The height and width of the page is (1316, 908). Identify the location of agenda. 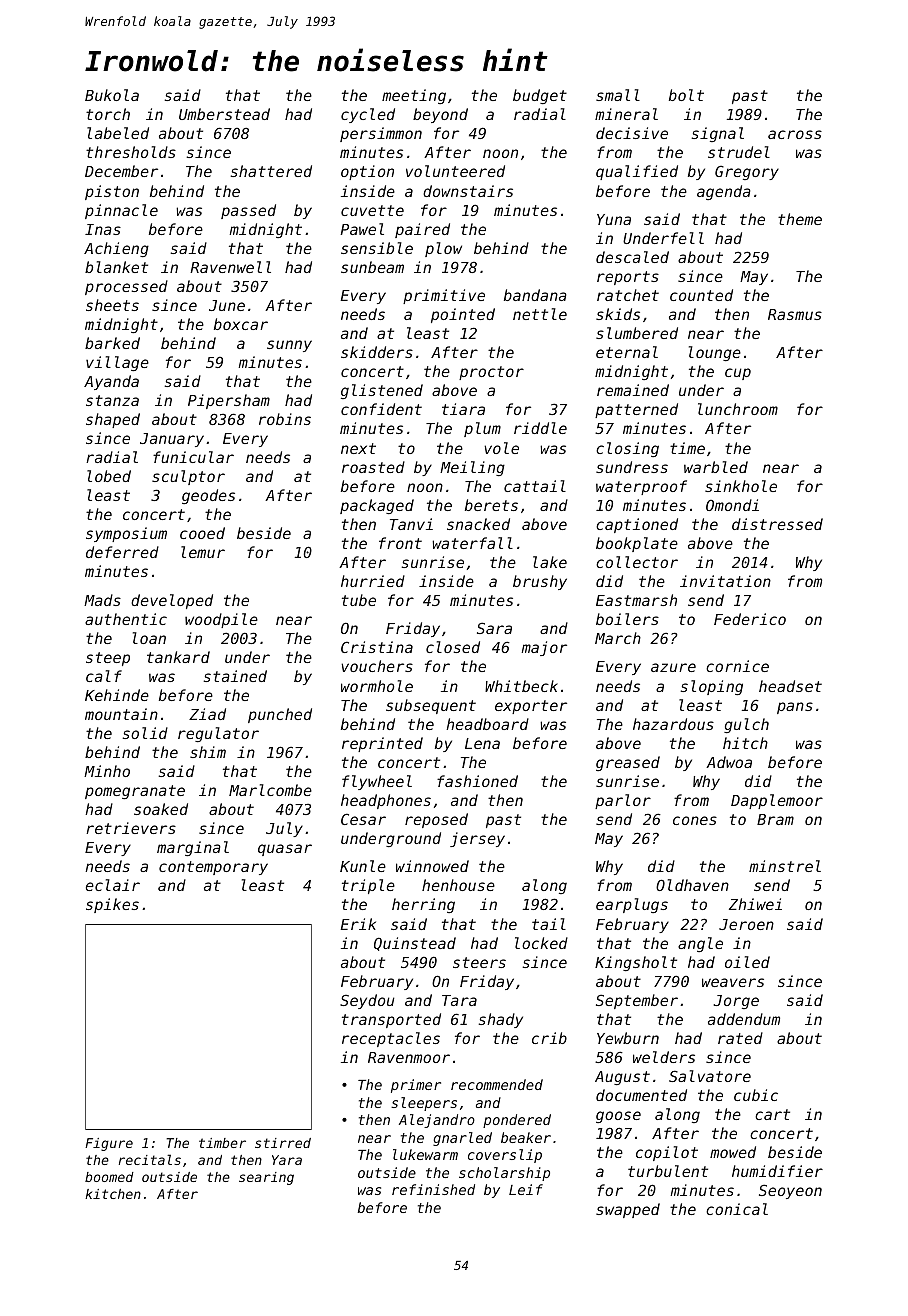
(724, 192).
